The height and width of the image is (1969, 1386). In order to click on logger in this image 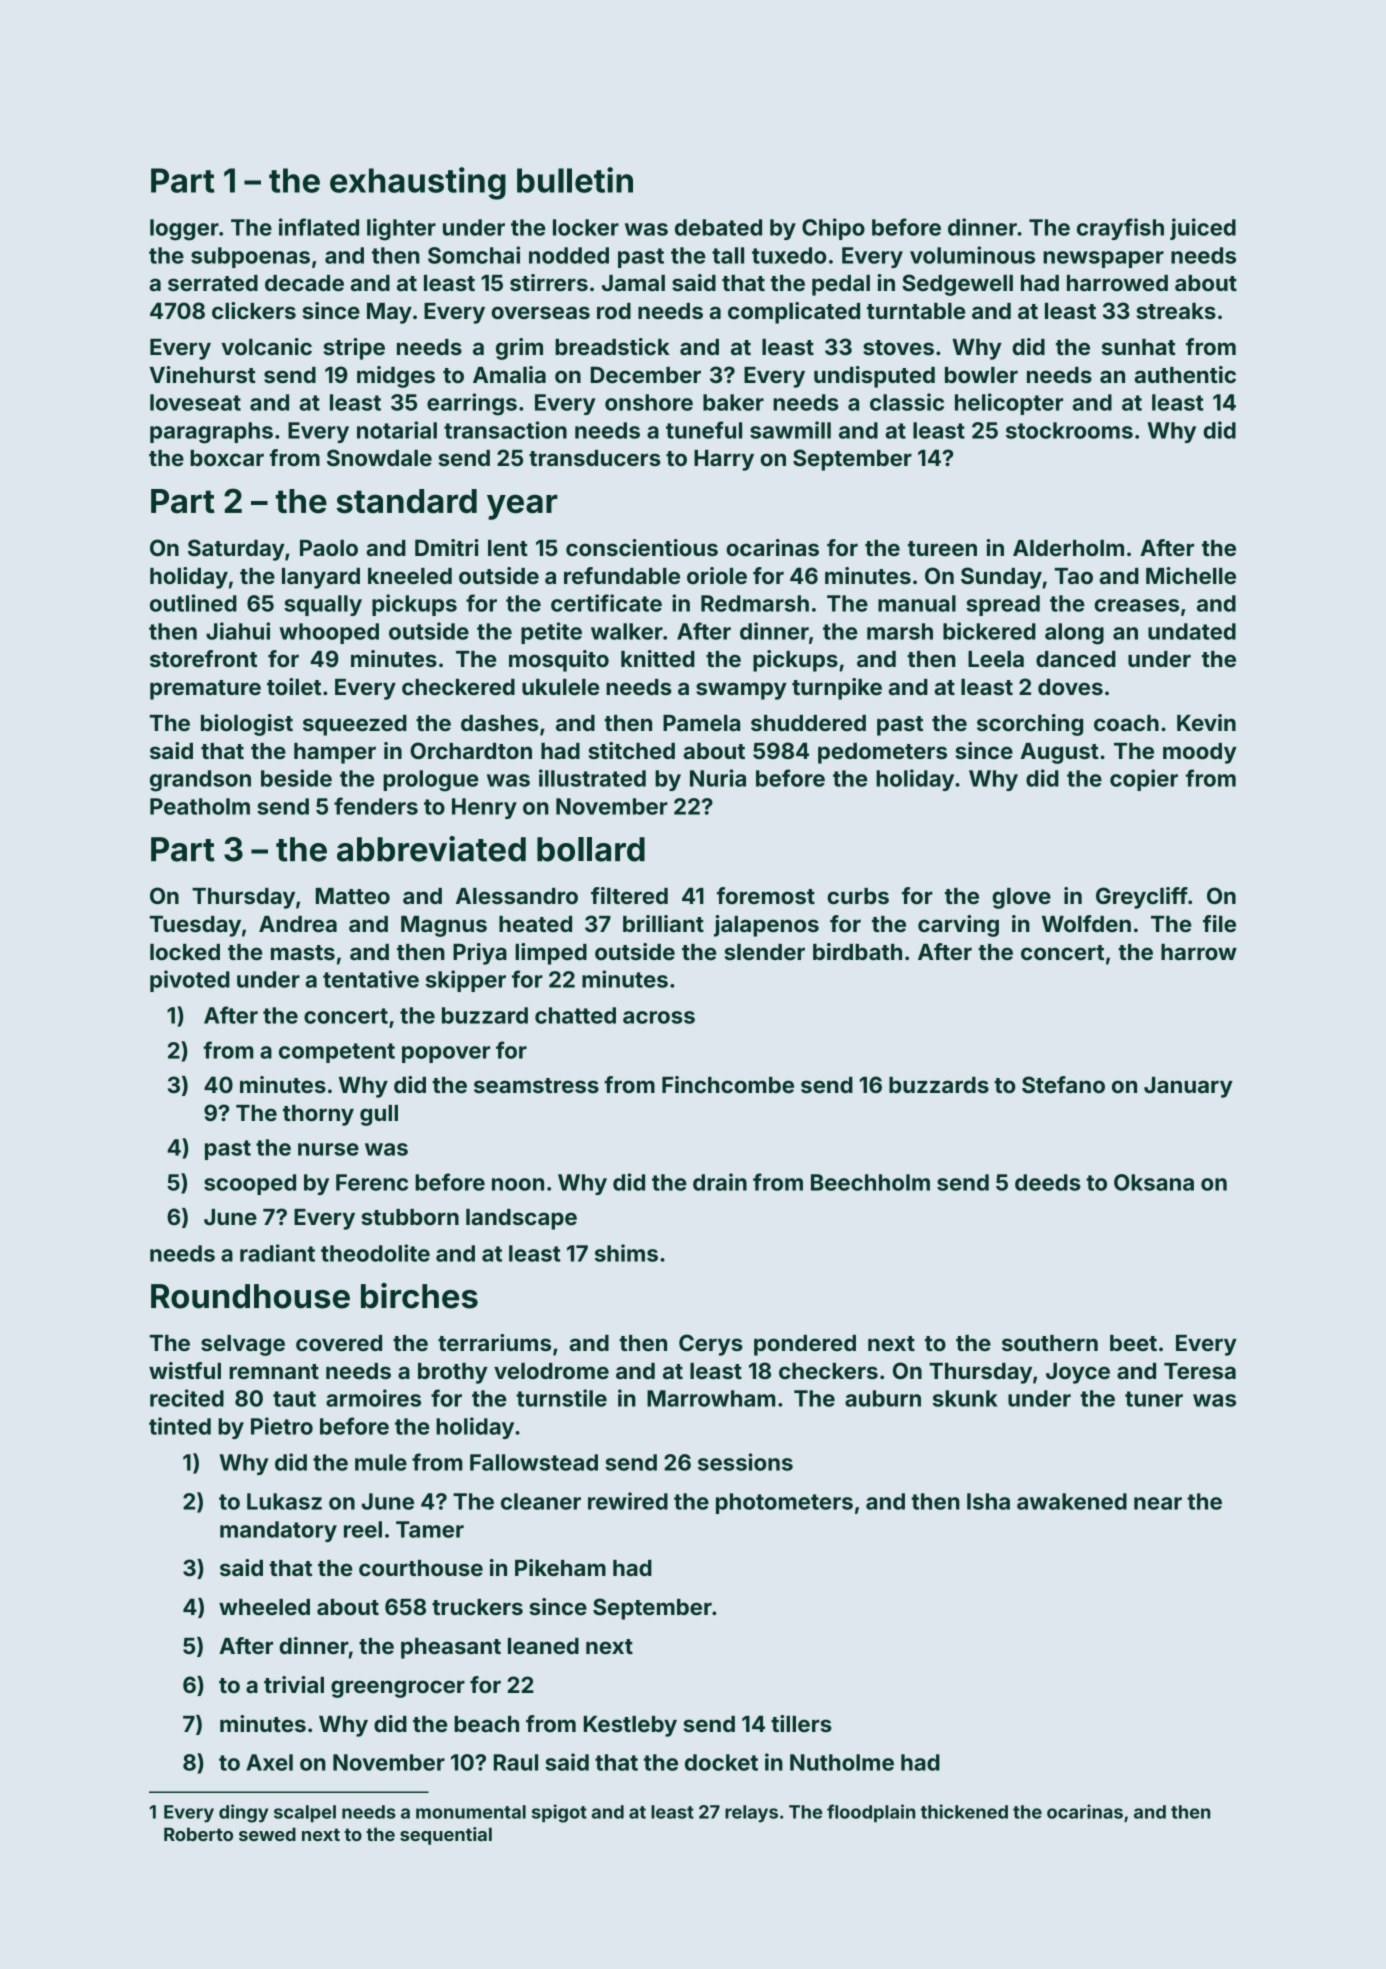, I will do `click(184, 230)`.
